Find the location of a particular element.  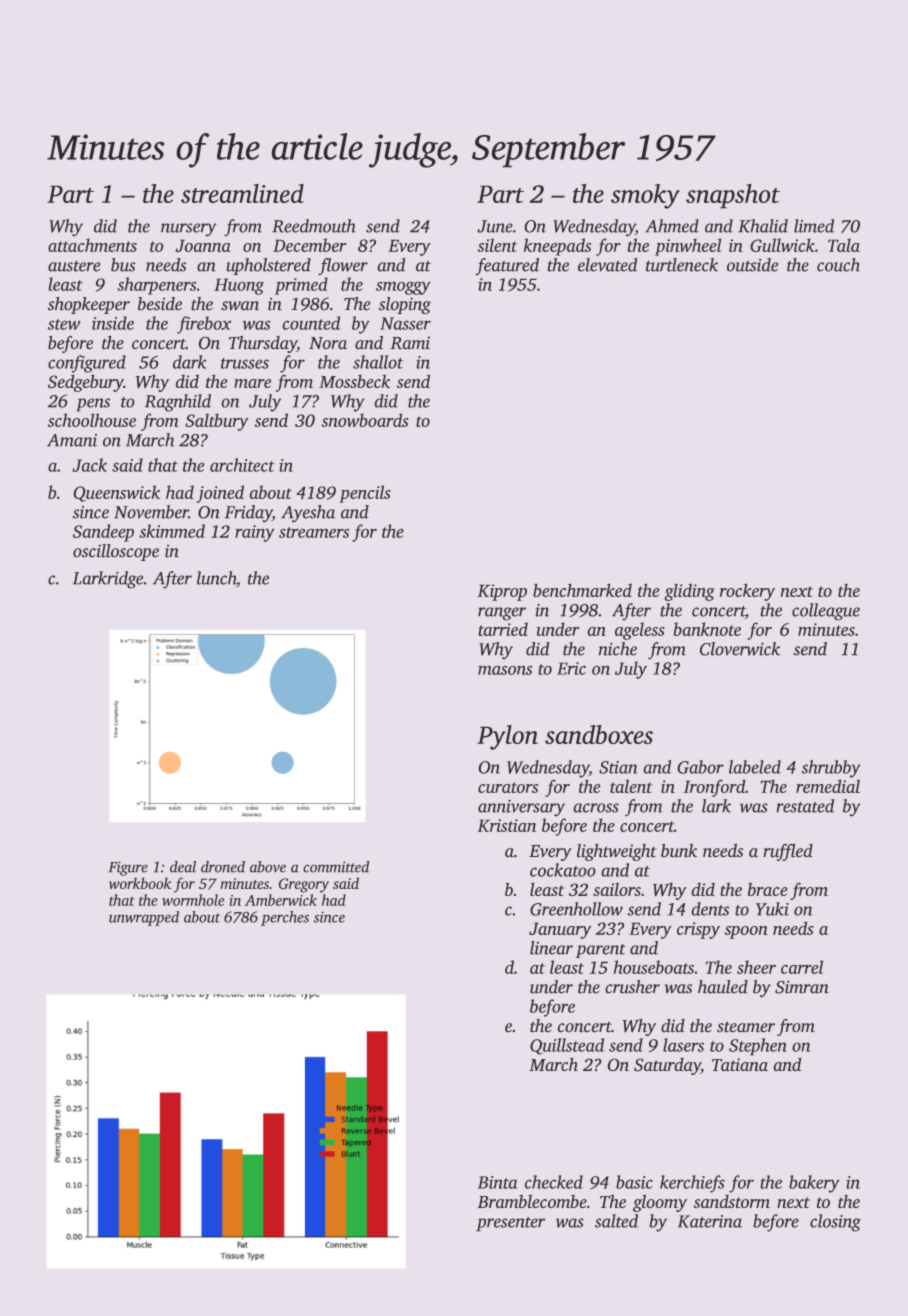

Sedgebury is located at coordinates (86, 383).
